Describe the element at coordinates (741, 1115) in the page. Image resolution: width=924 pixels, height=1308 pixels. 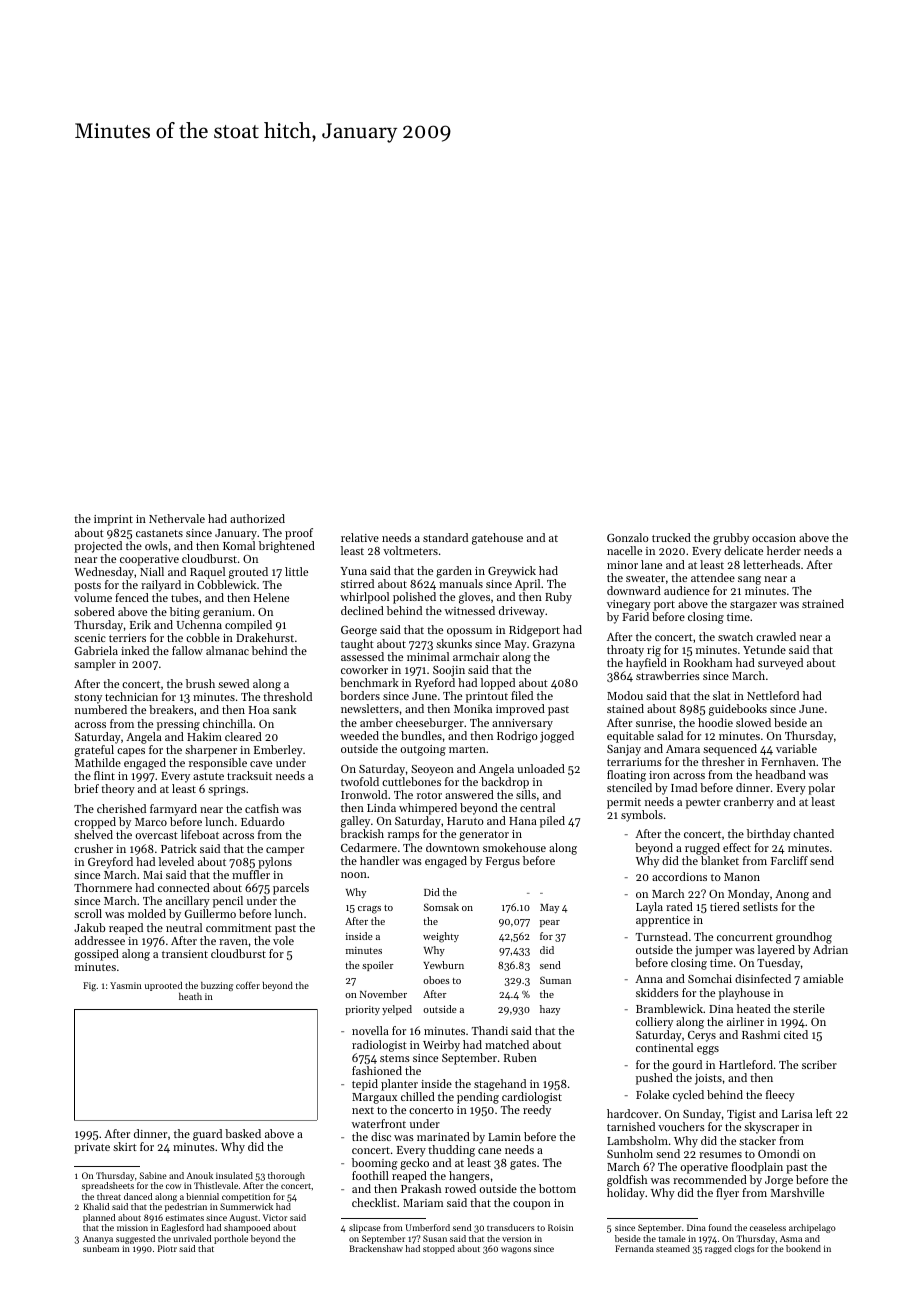
I see `Tigist` at that location.
